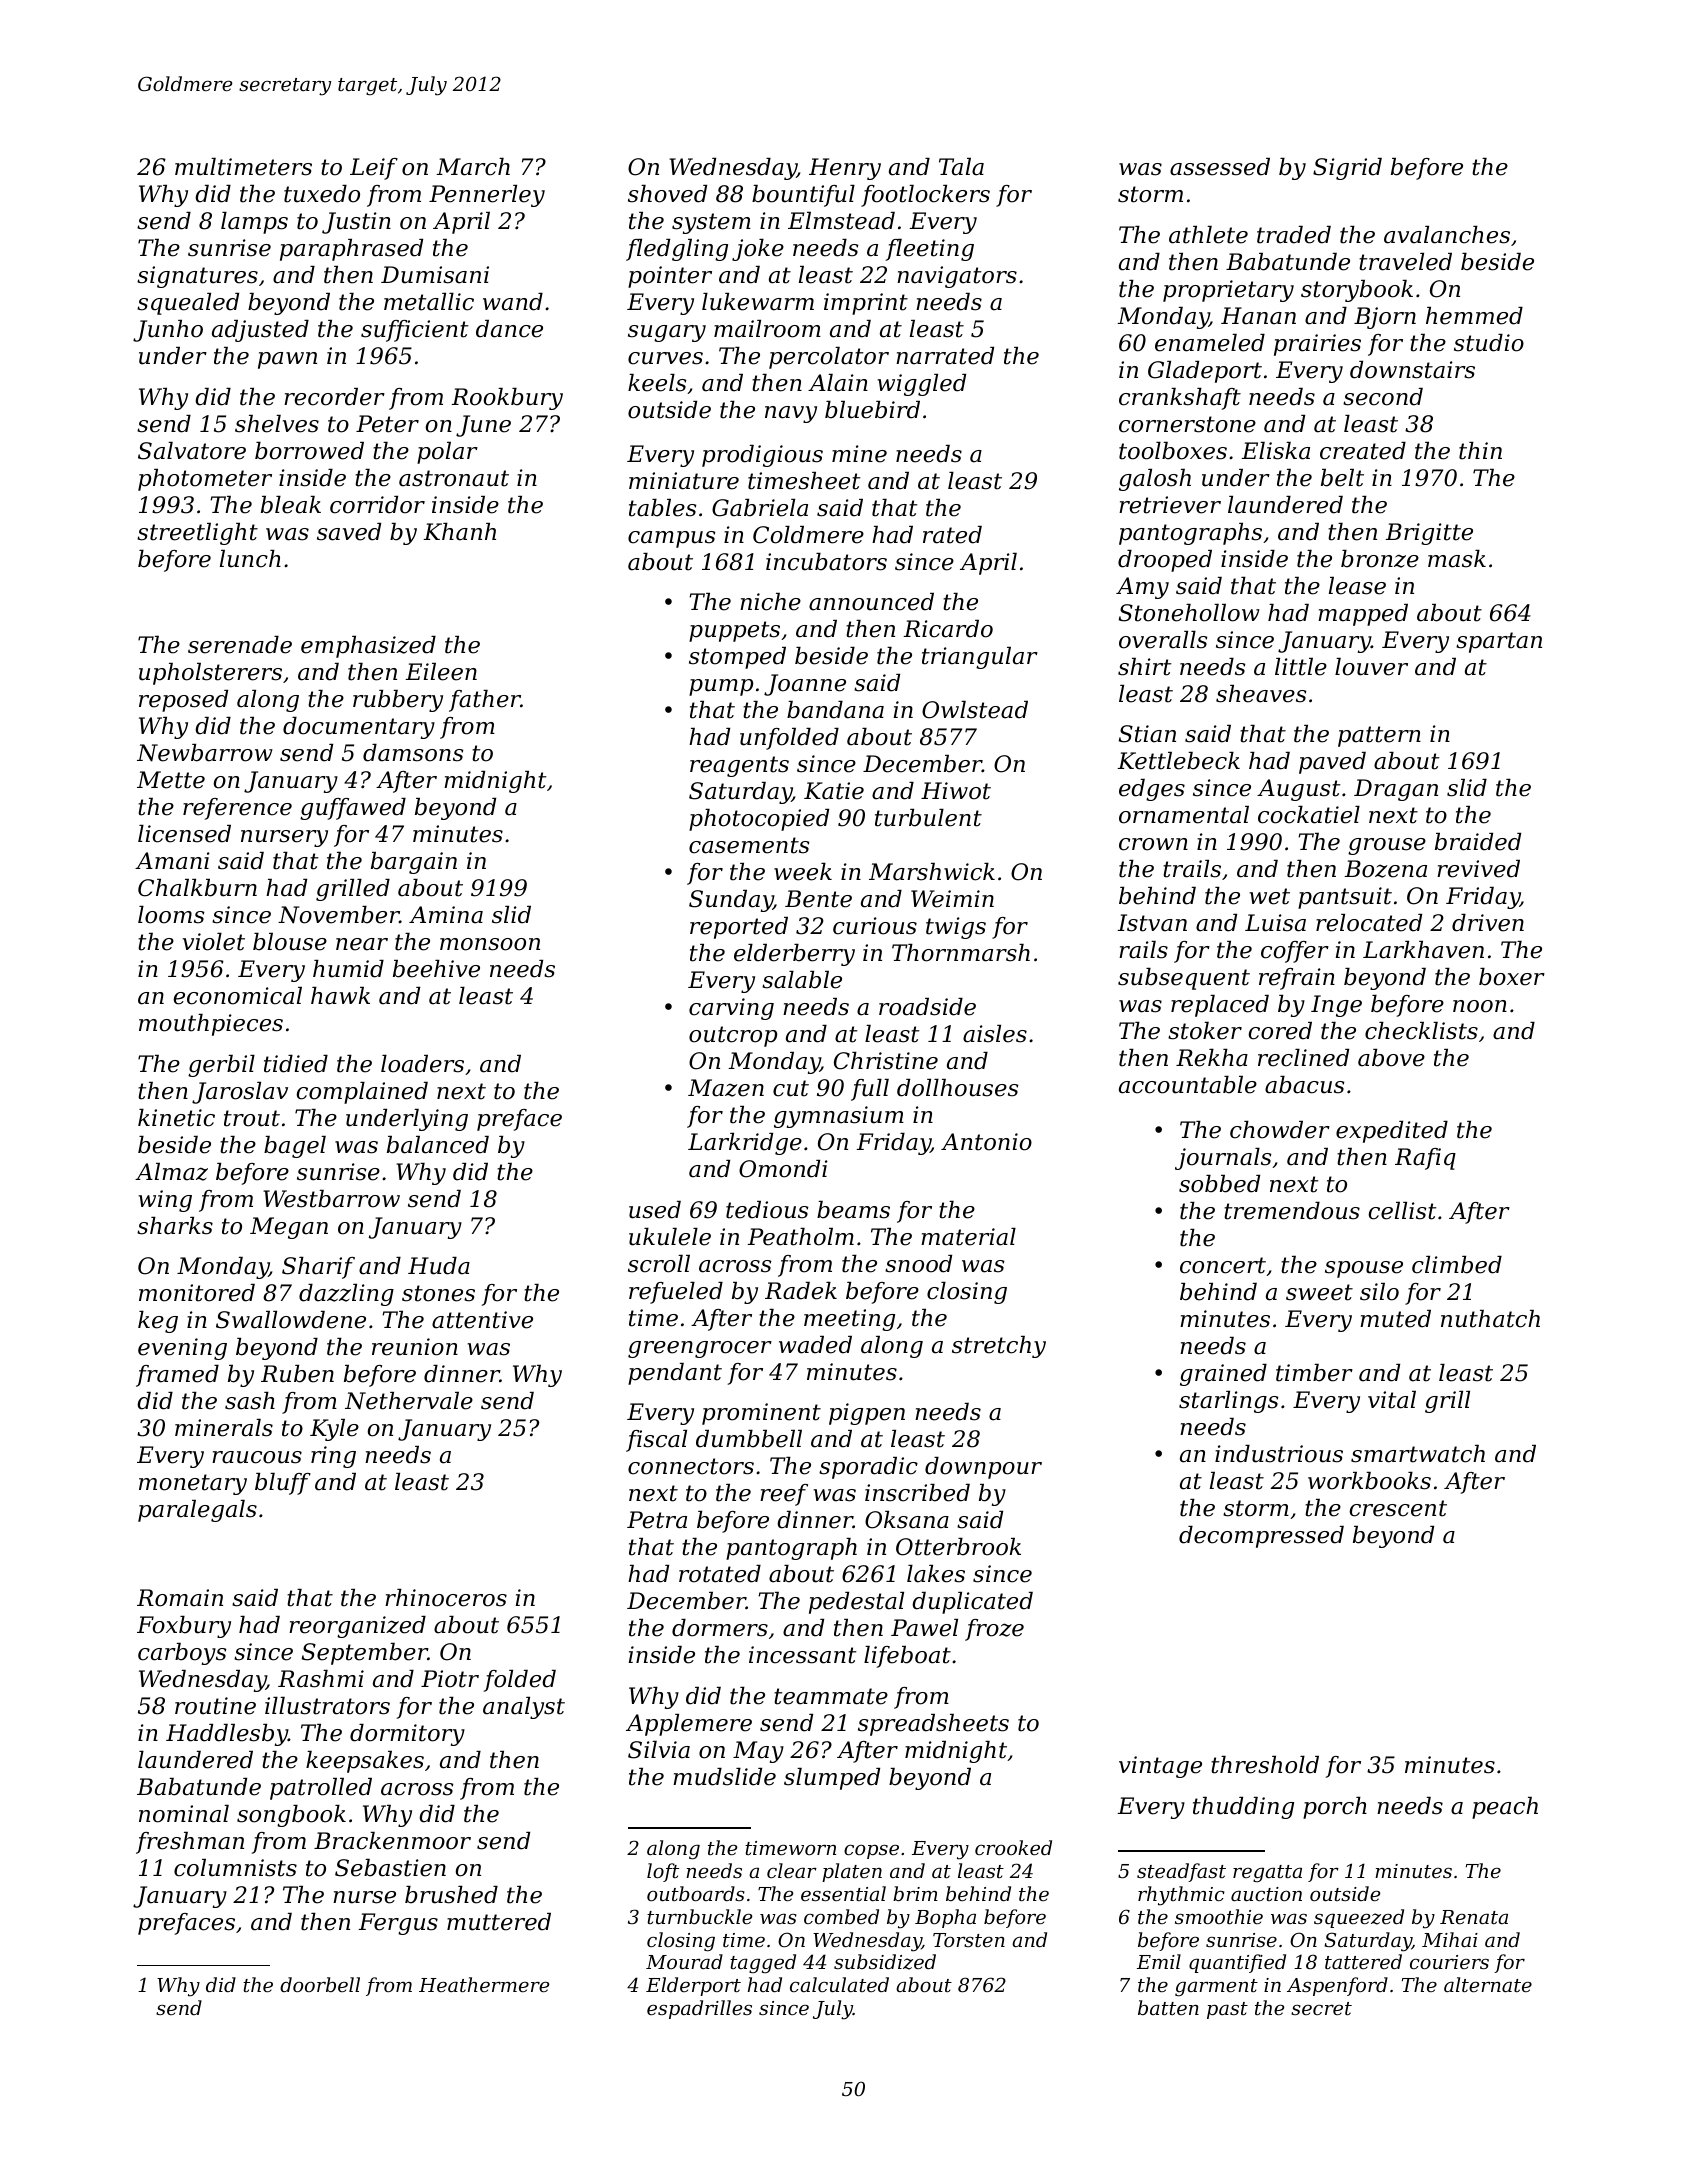 The height and width of the image is (2178, 1683). I want to click on loaders, so click(422, 1064).
